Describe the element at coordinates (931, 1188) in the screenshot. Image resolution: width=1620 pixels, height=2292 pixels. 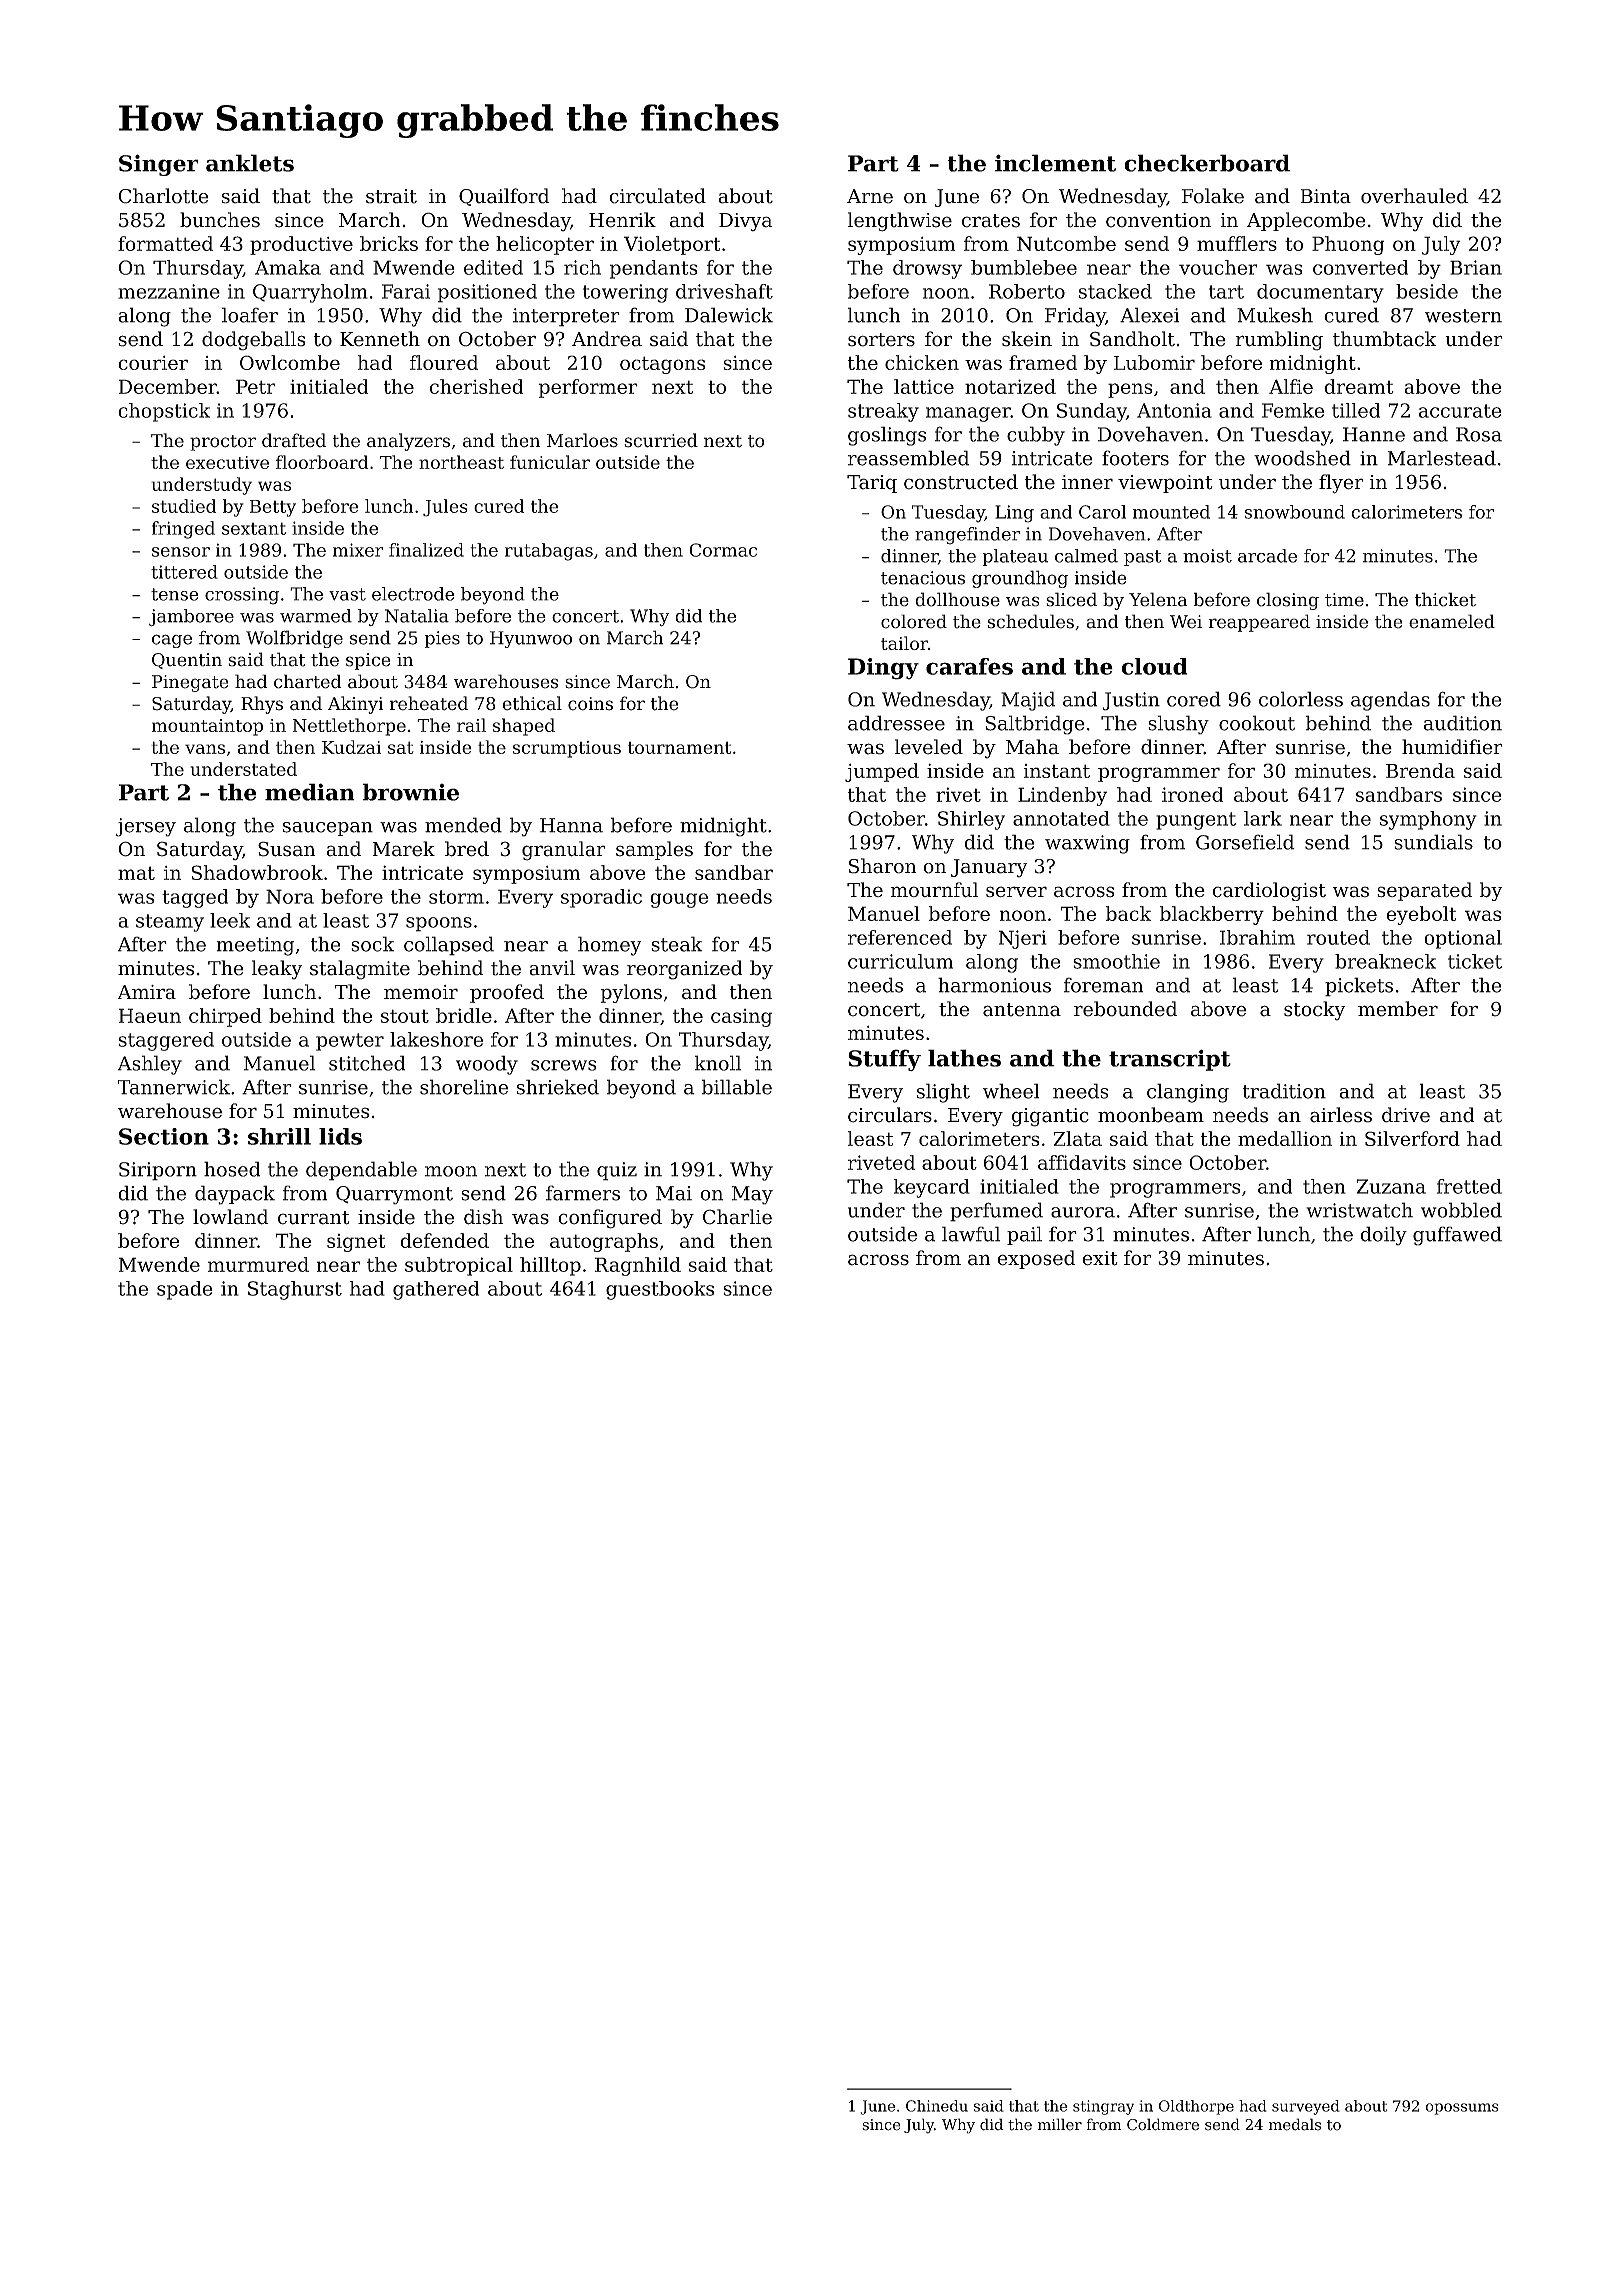
I see `keycard` at that location.
